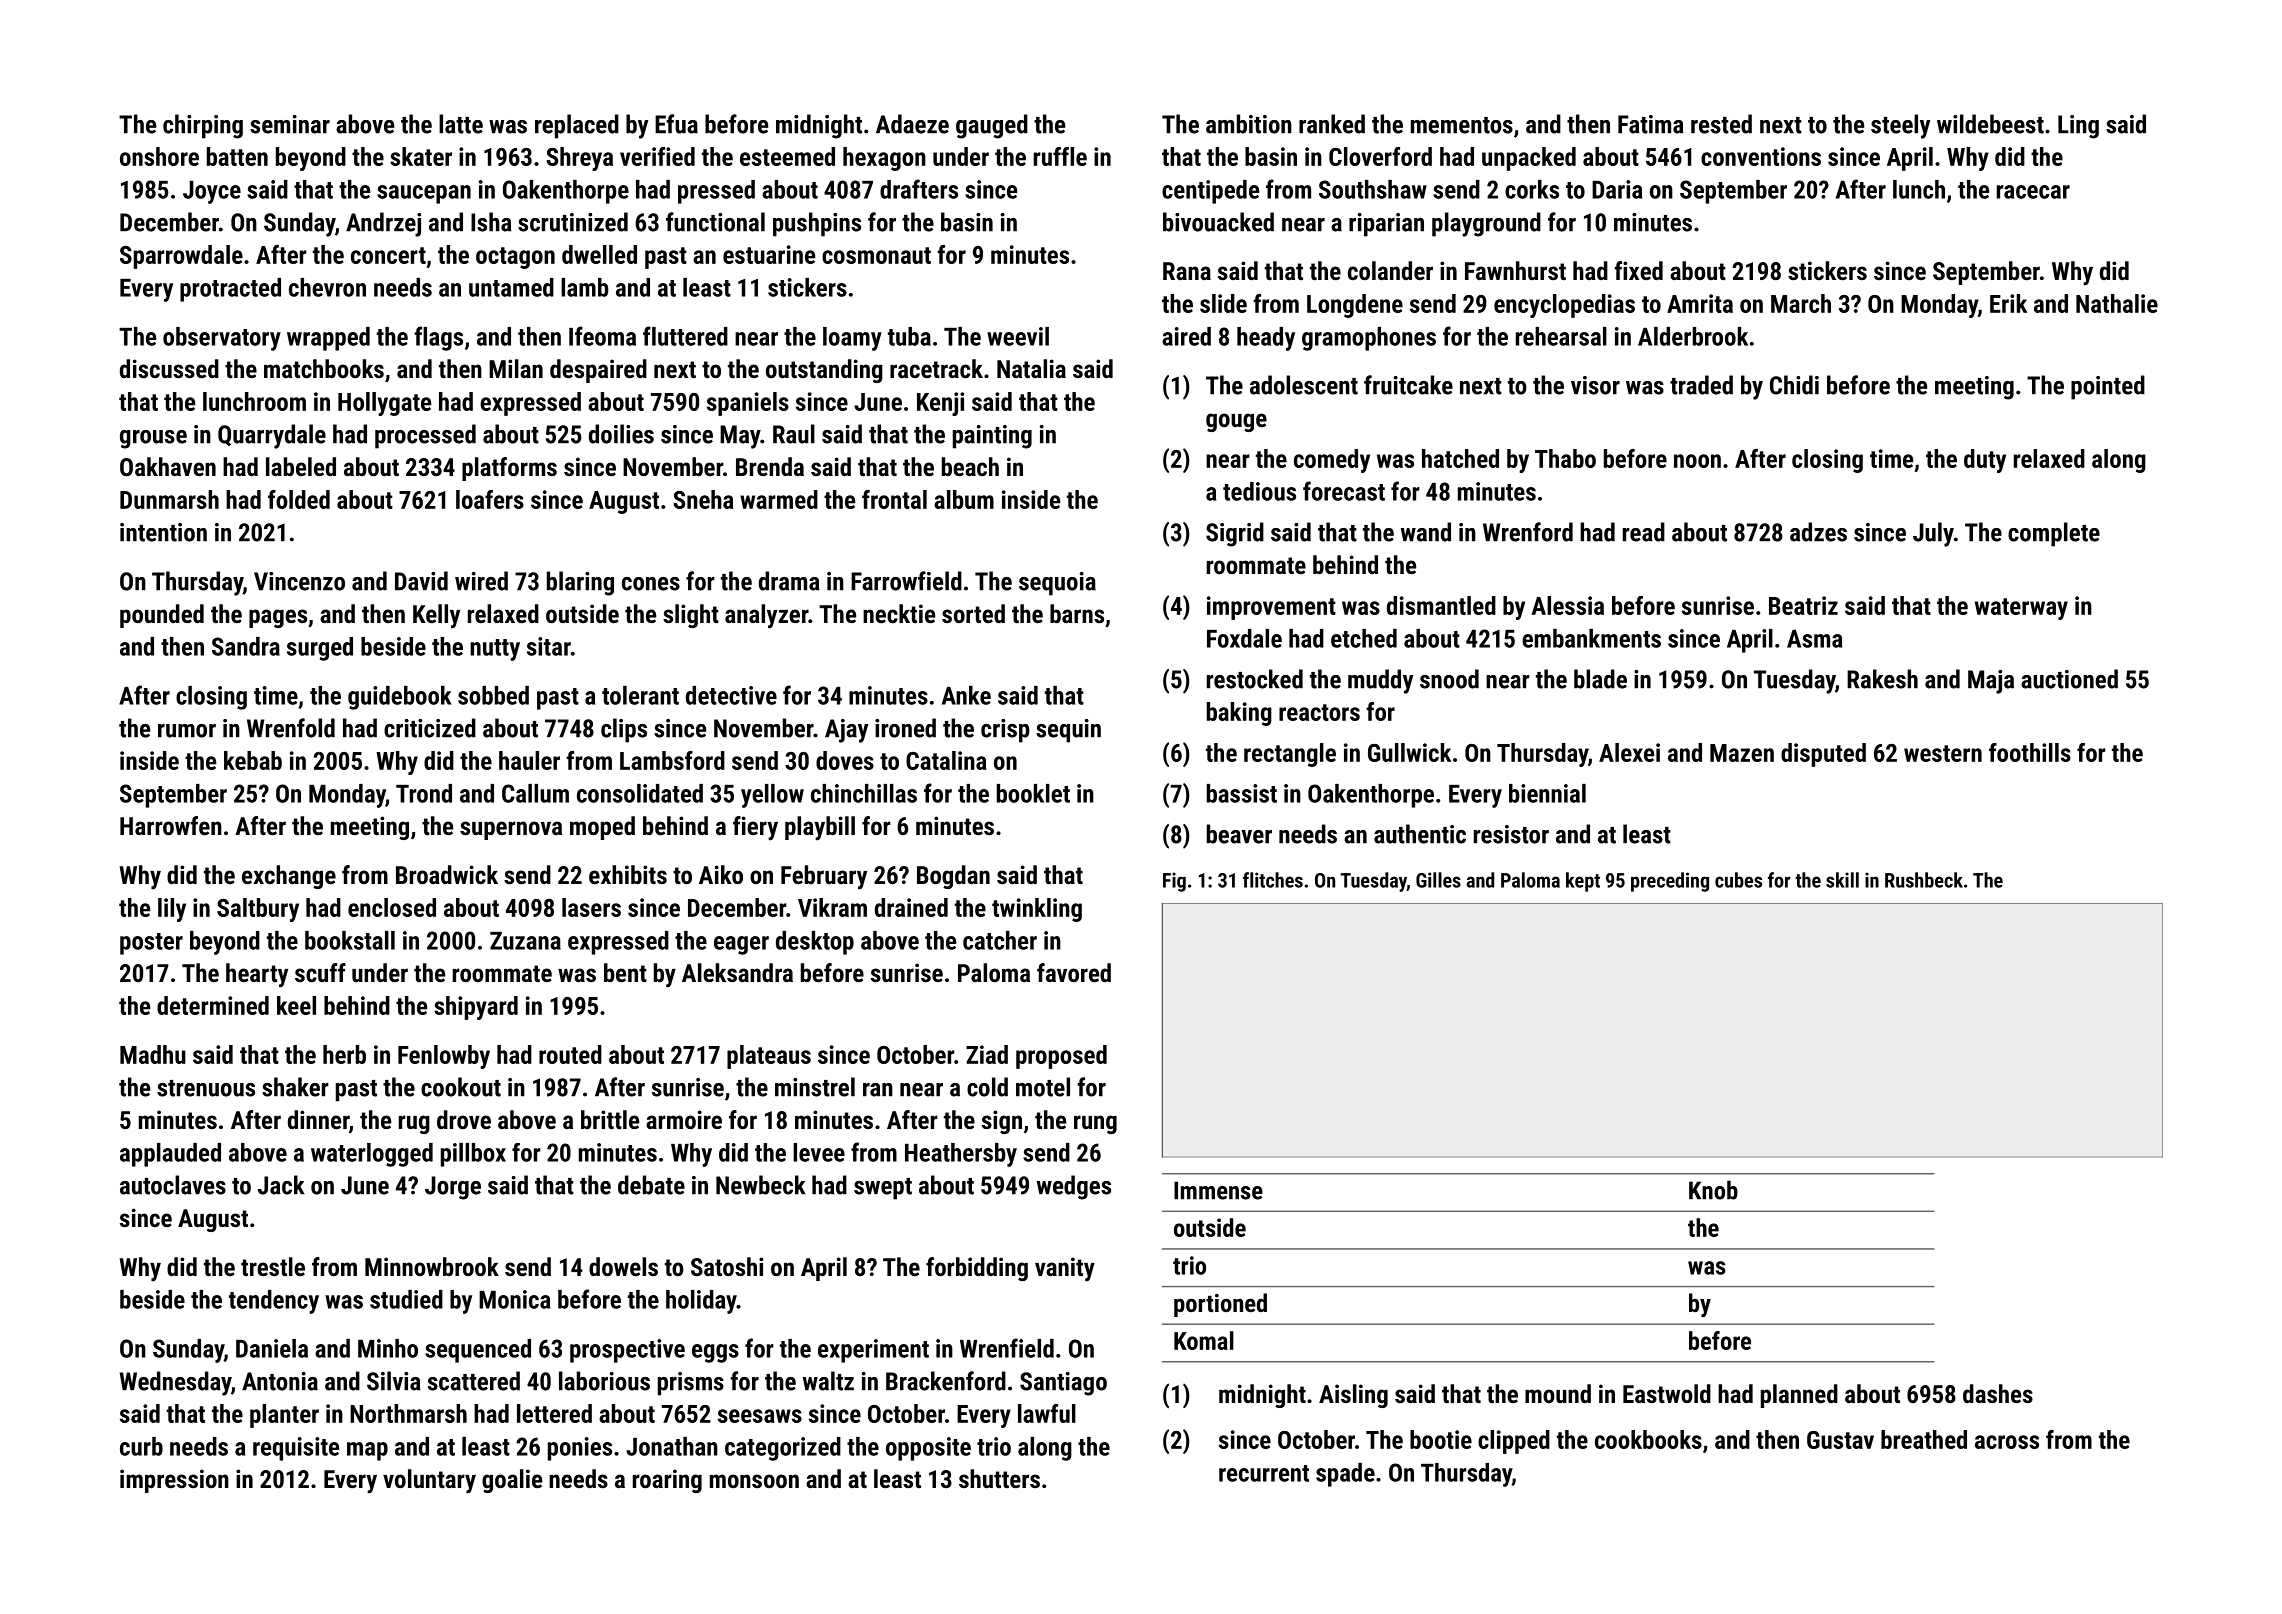  What do you see at coordinates (1900, 126) in the screenshot?
I see `steely` at bounding box center [1900, 126].
